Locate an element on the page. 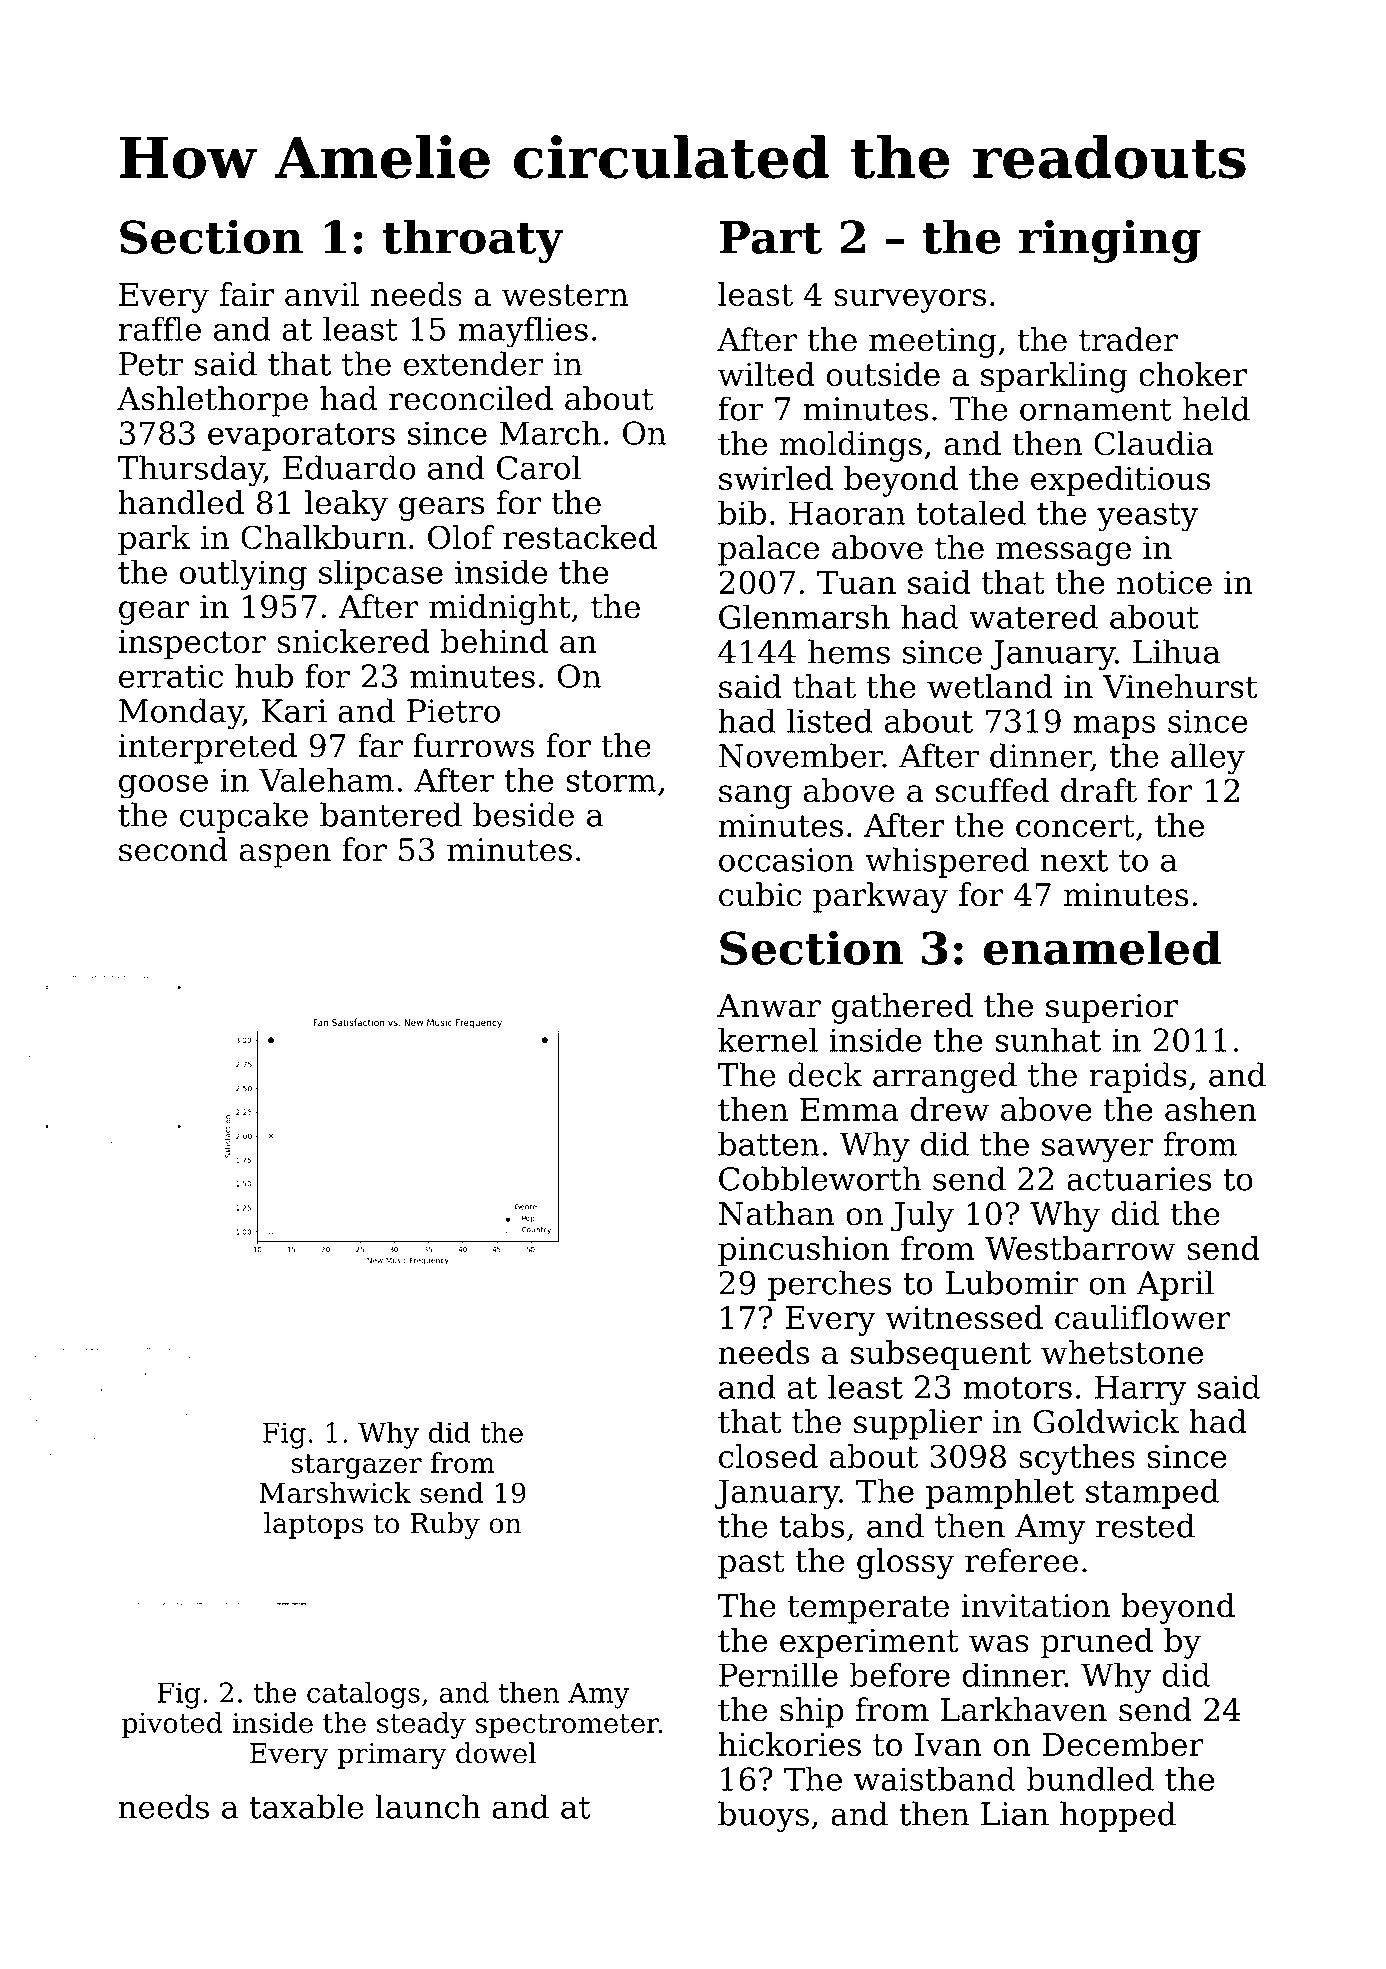  Emma is located at coordinates (849, 1109).
